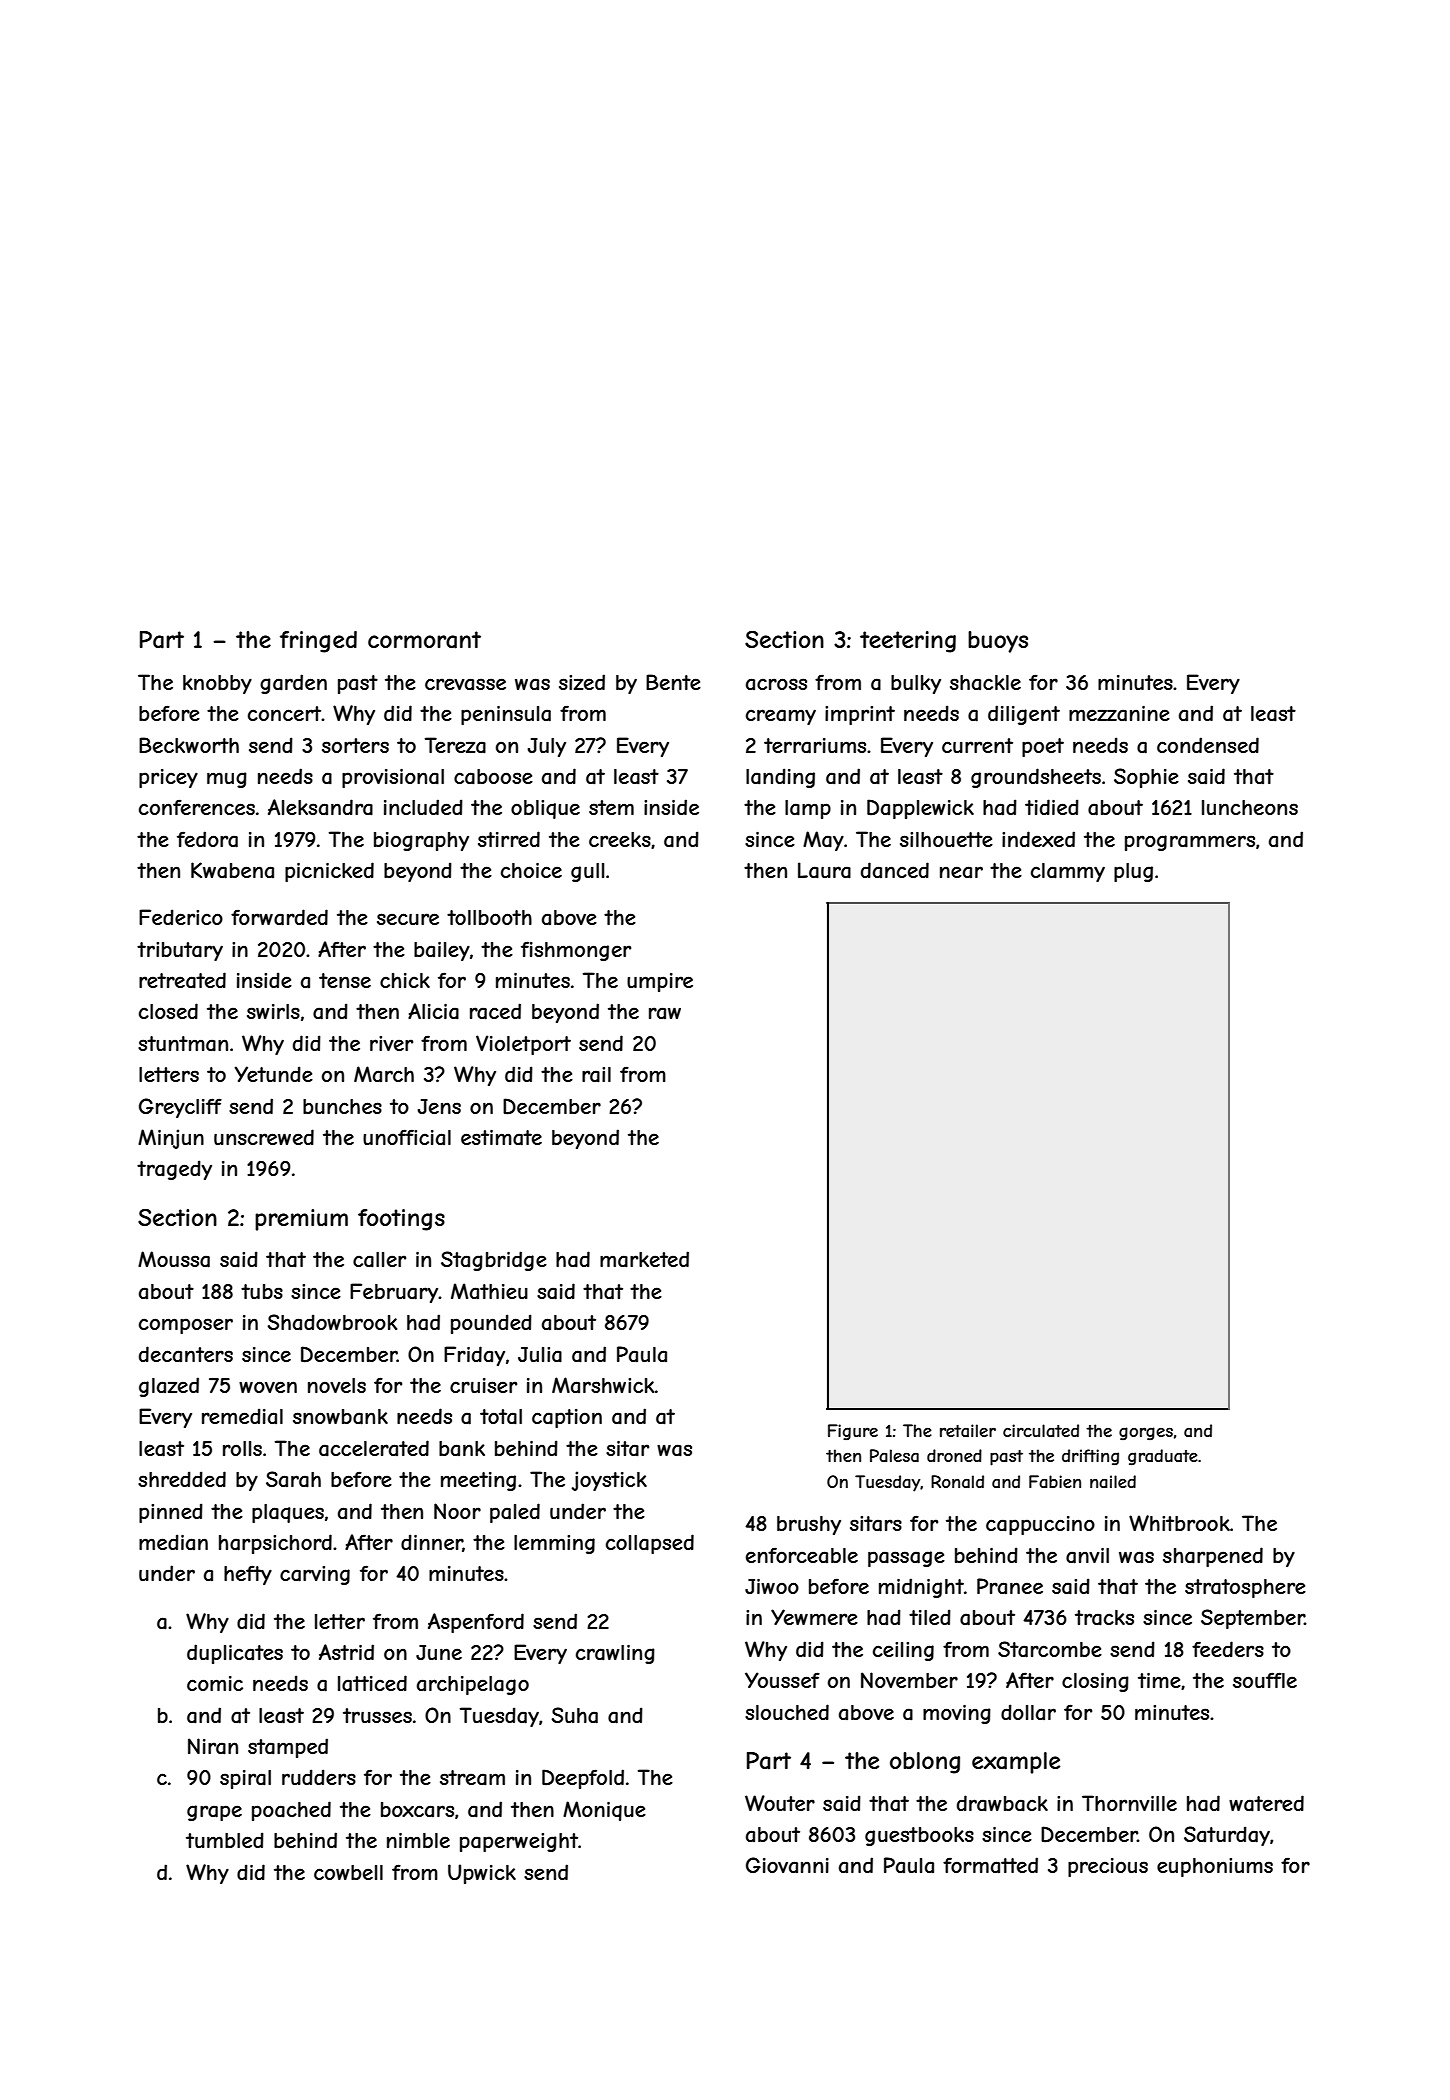  Describe the element at coordinates (1040, 1525) in the page. I see `cappuccino` at that location.
